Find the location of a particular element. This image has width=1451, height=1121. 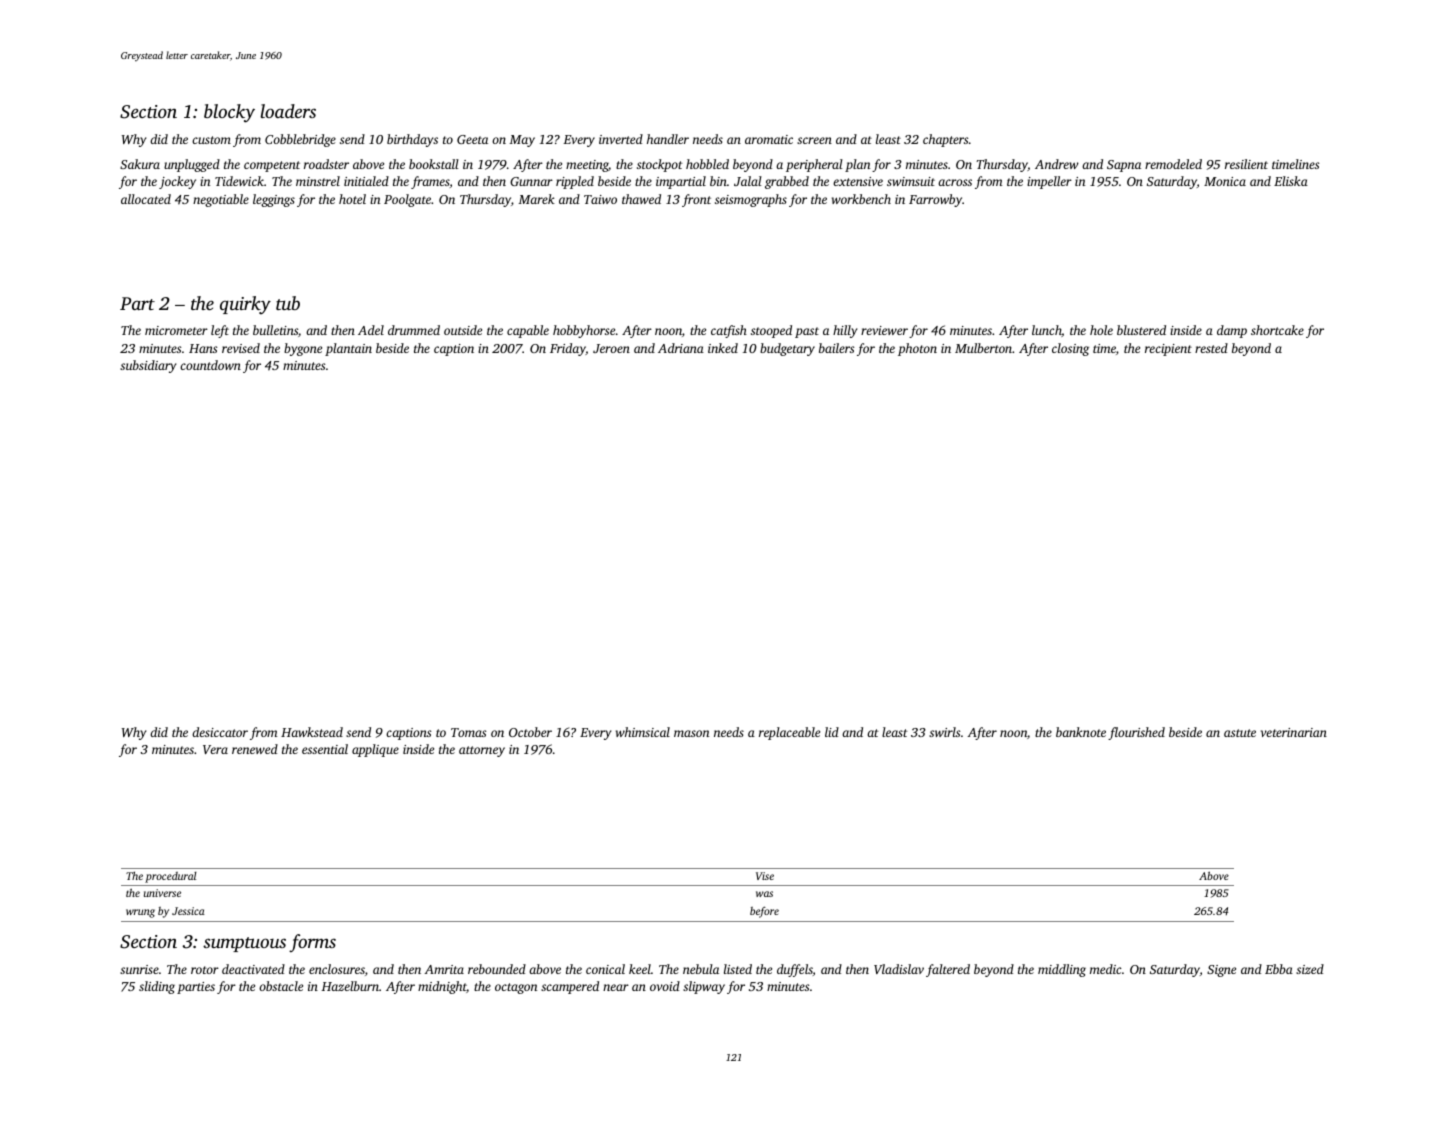

flourished is located at coordinates (1136, 733).
